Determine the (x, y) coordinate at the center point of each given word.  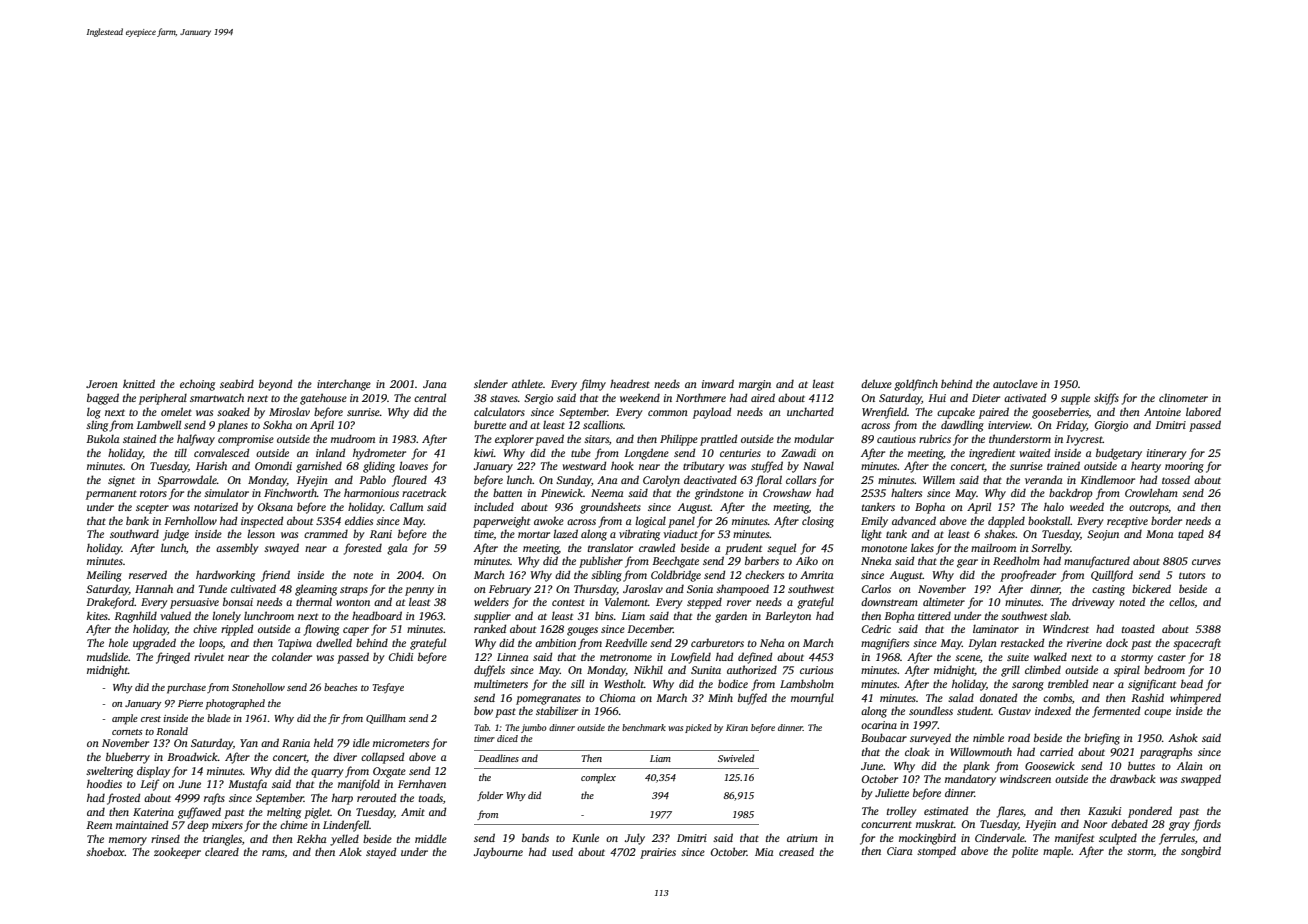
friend (275, 576)
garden (731, 617)
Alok (350, 851)
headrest (630, 383)
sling (97, 426)
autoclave (1015, 384)
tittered (934, 616)
